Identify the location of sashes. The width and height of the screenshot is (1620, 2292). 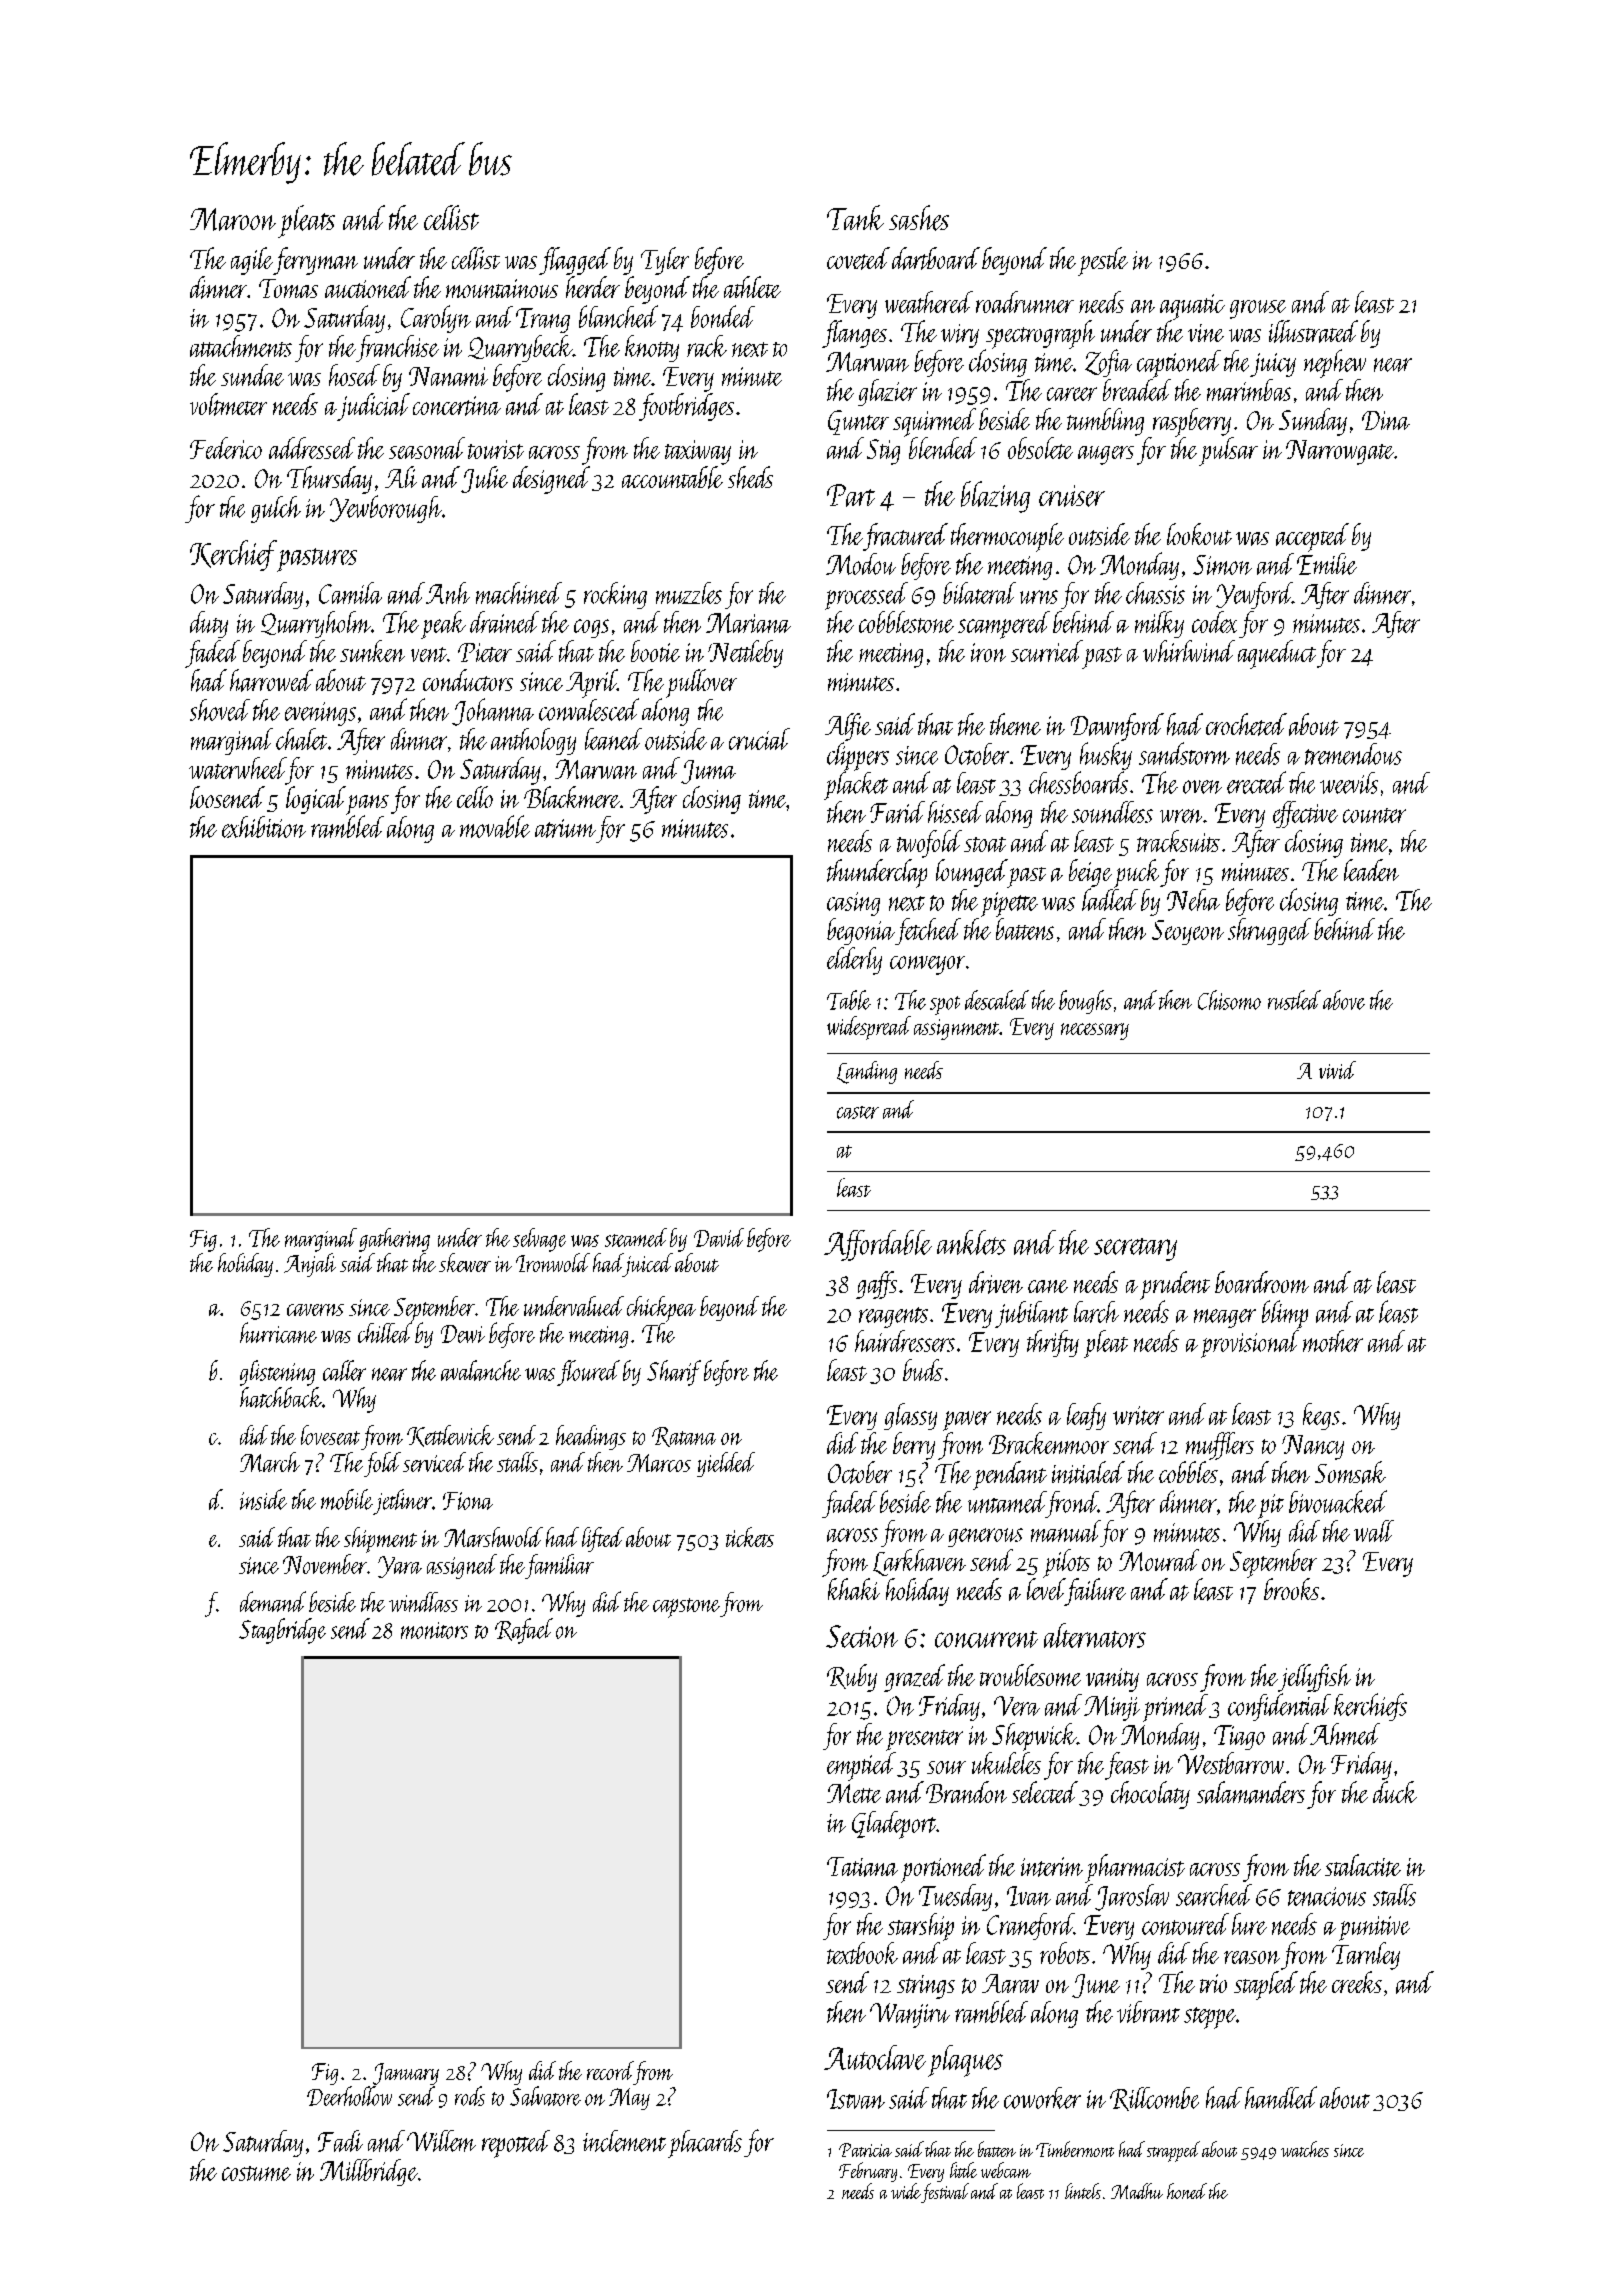
(919, 218).
